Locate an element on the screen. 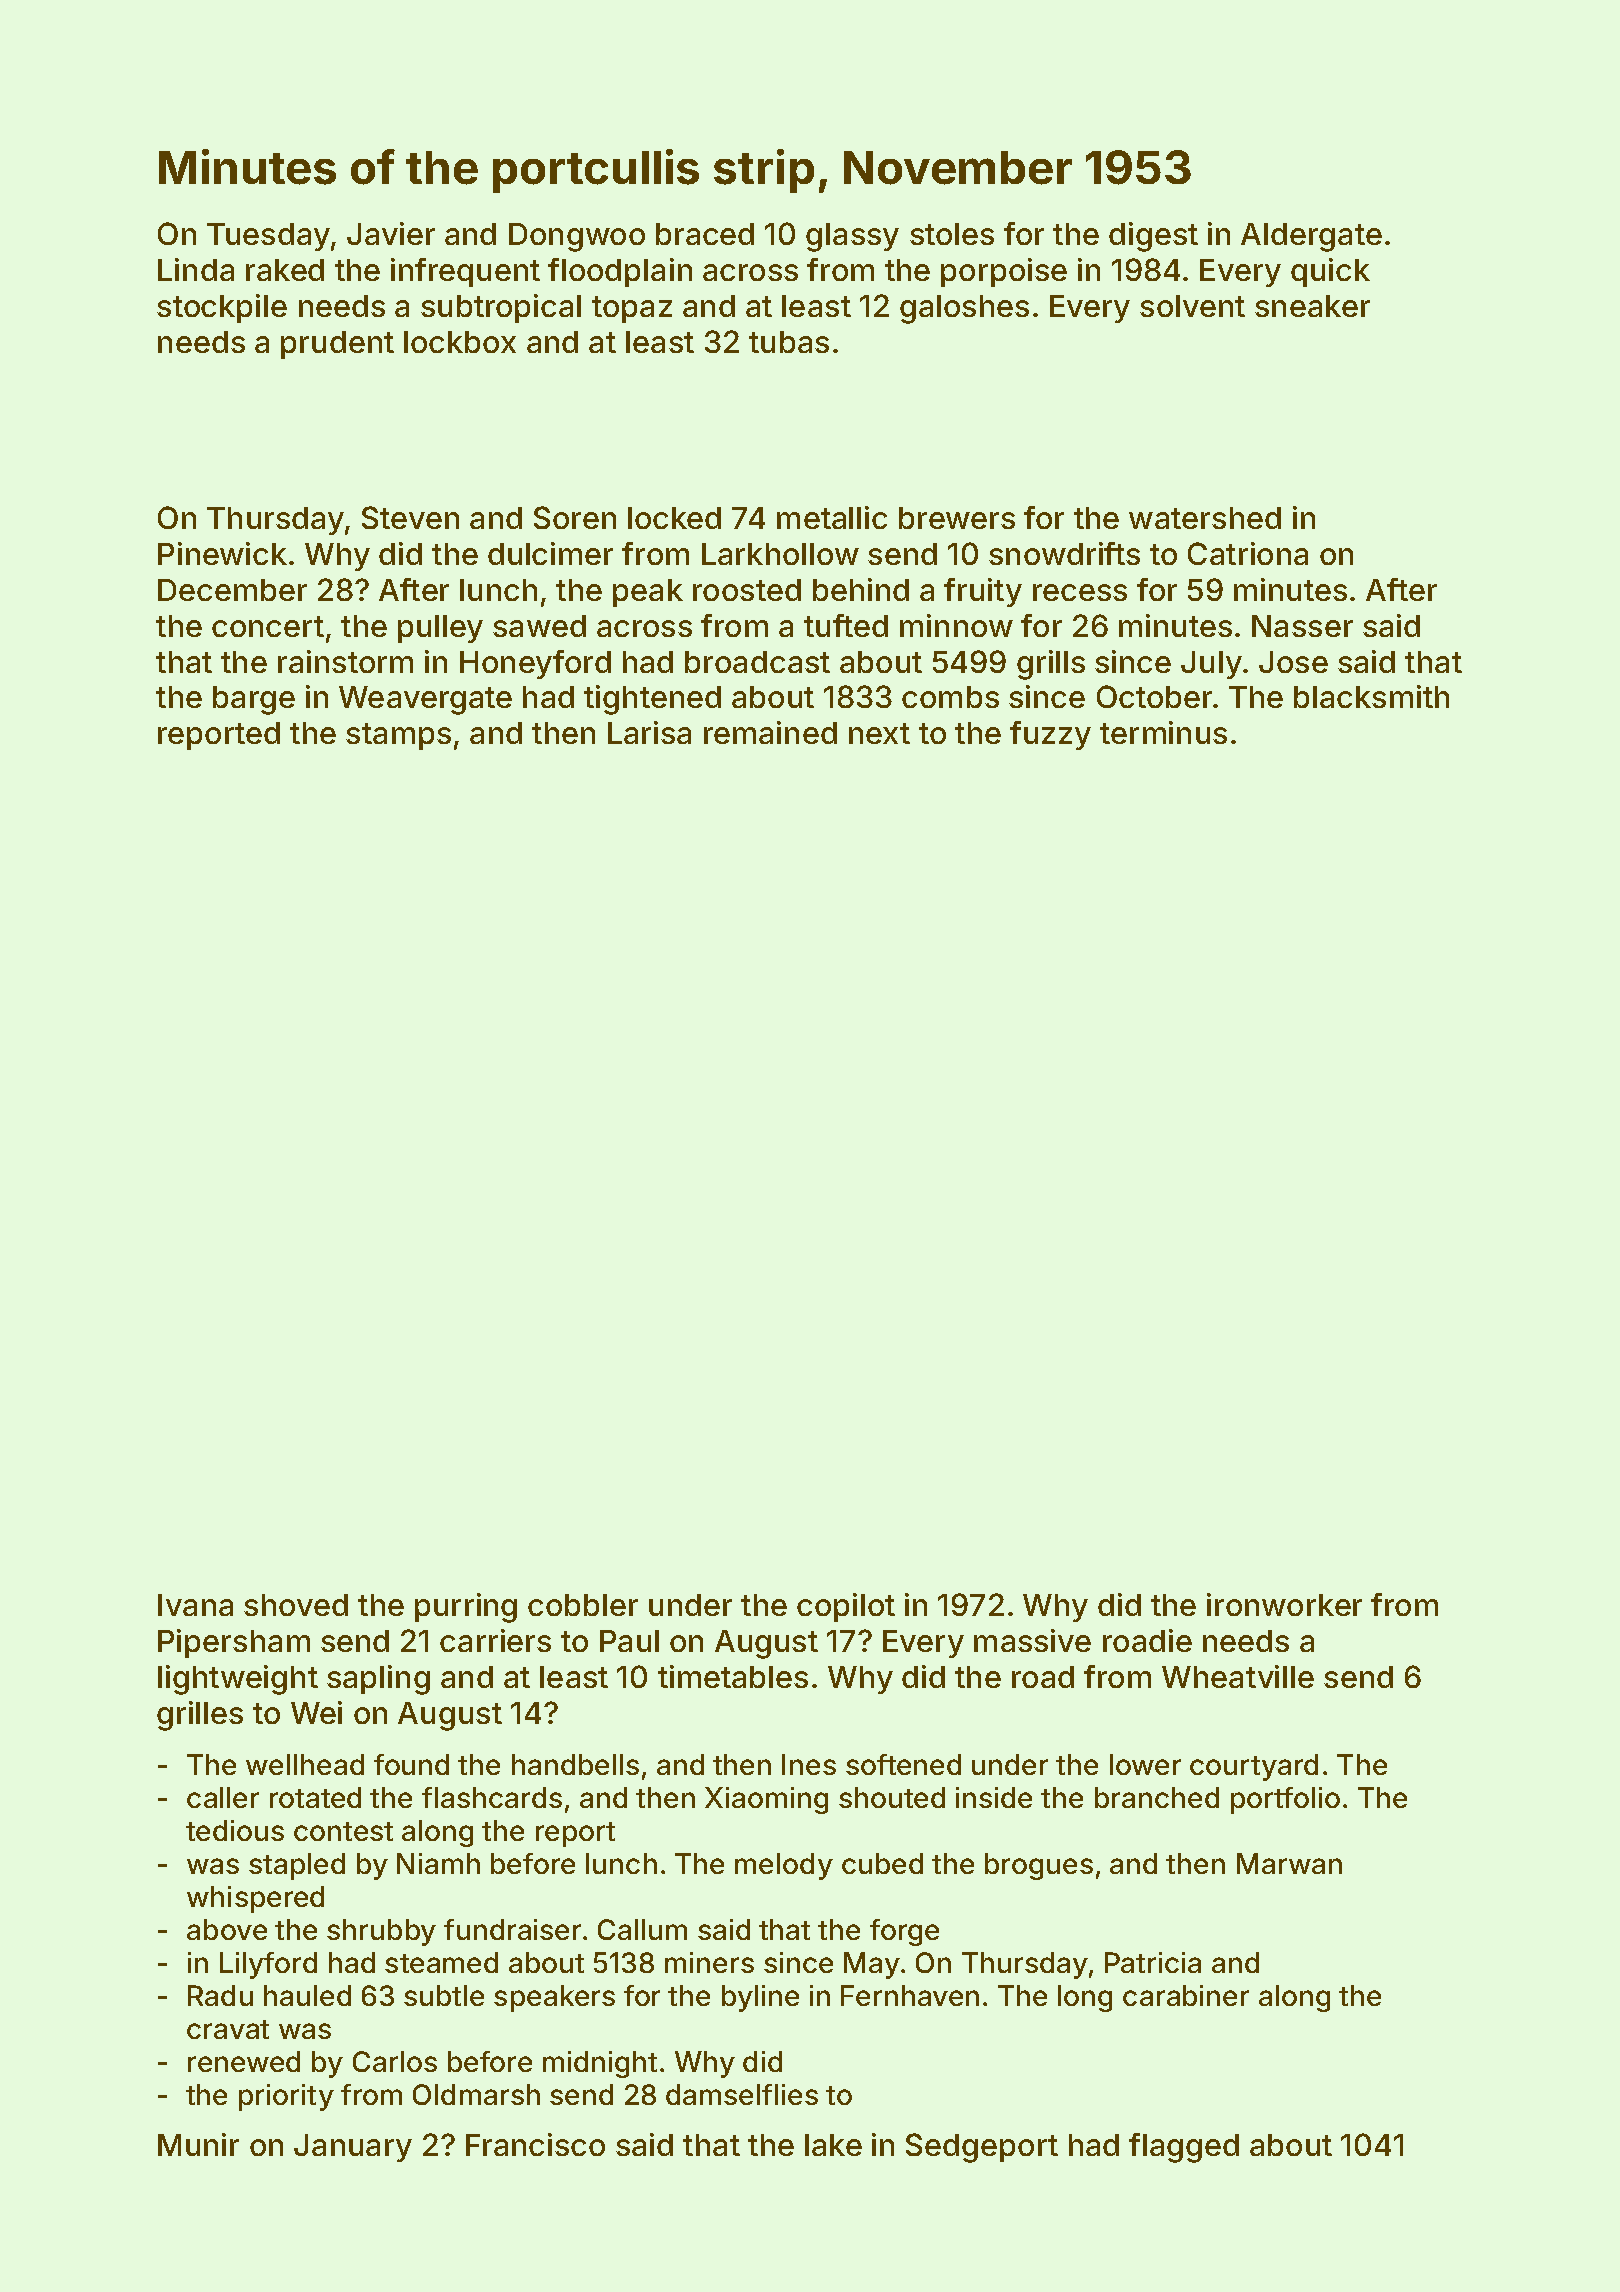  Marwan is located at coordinates (1289, 1863).
